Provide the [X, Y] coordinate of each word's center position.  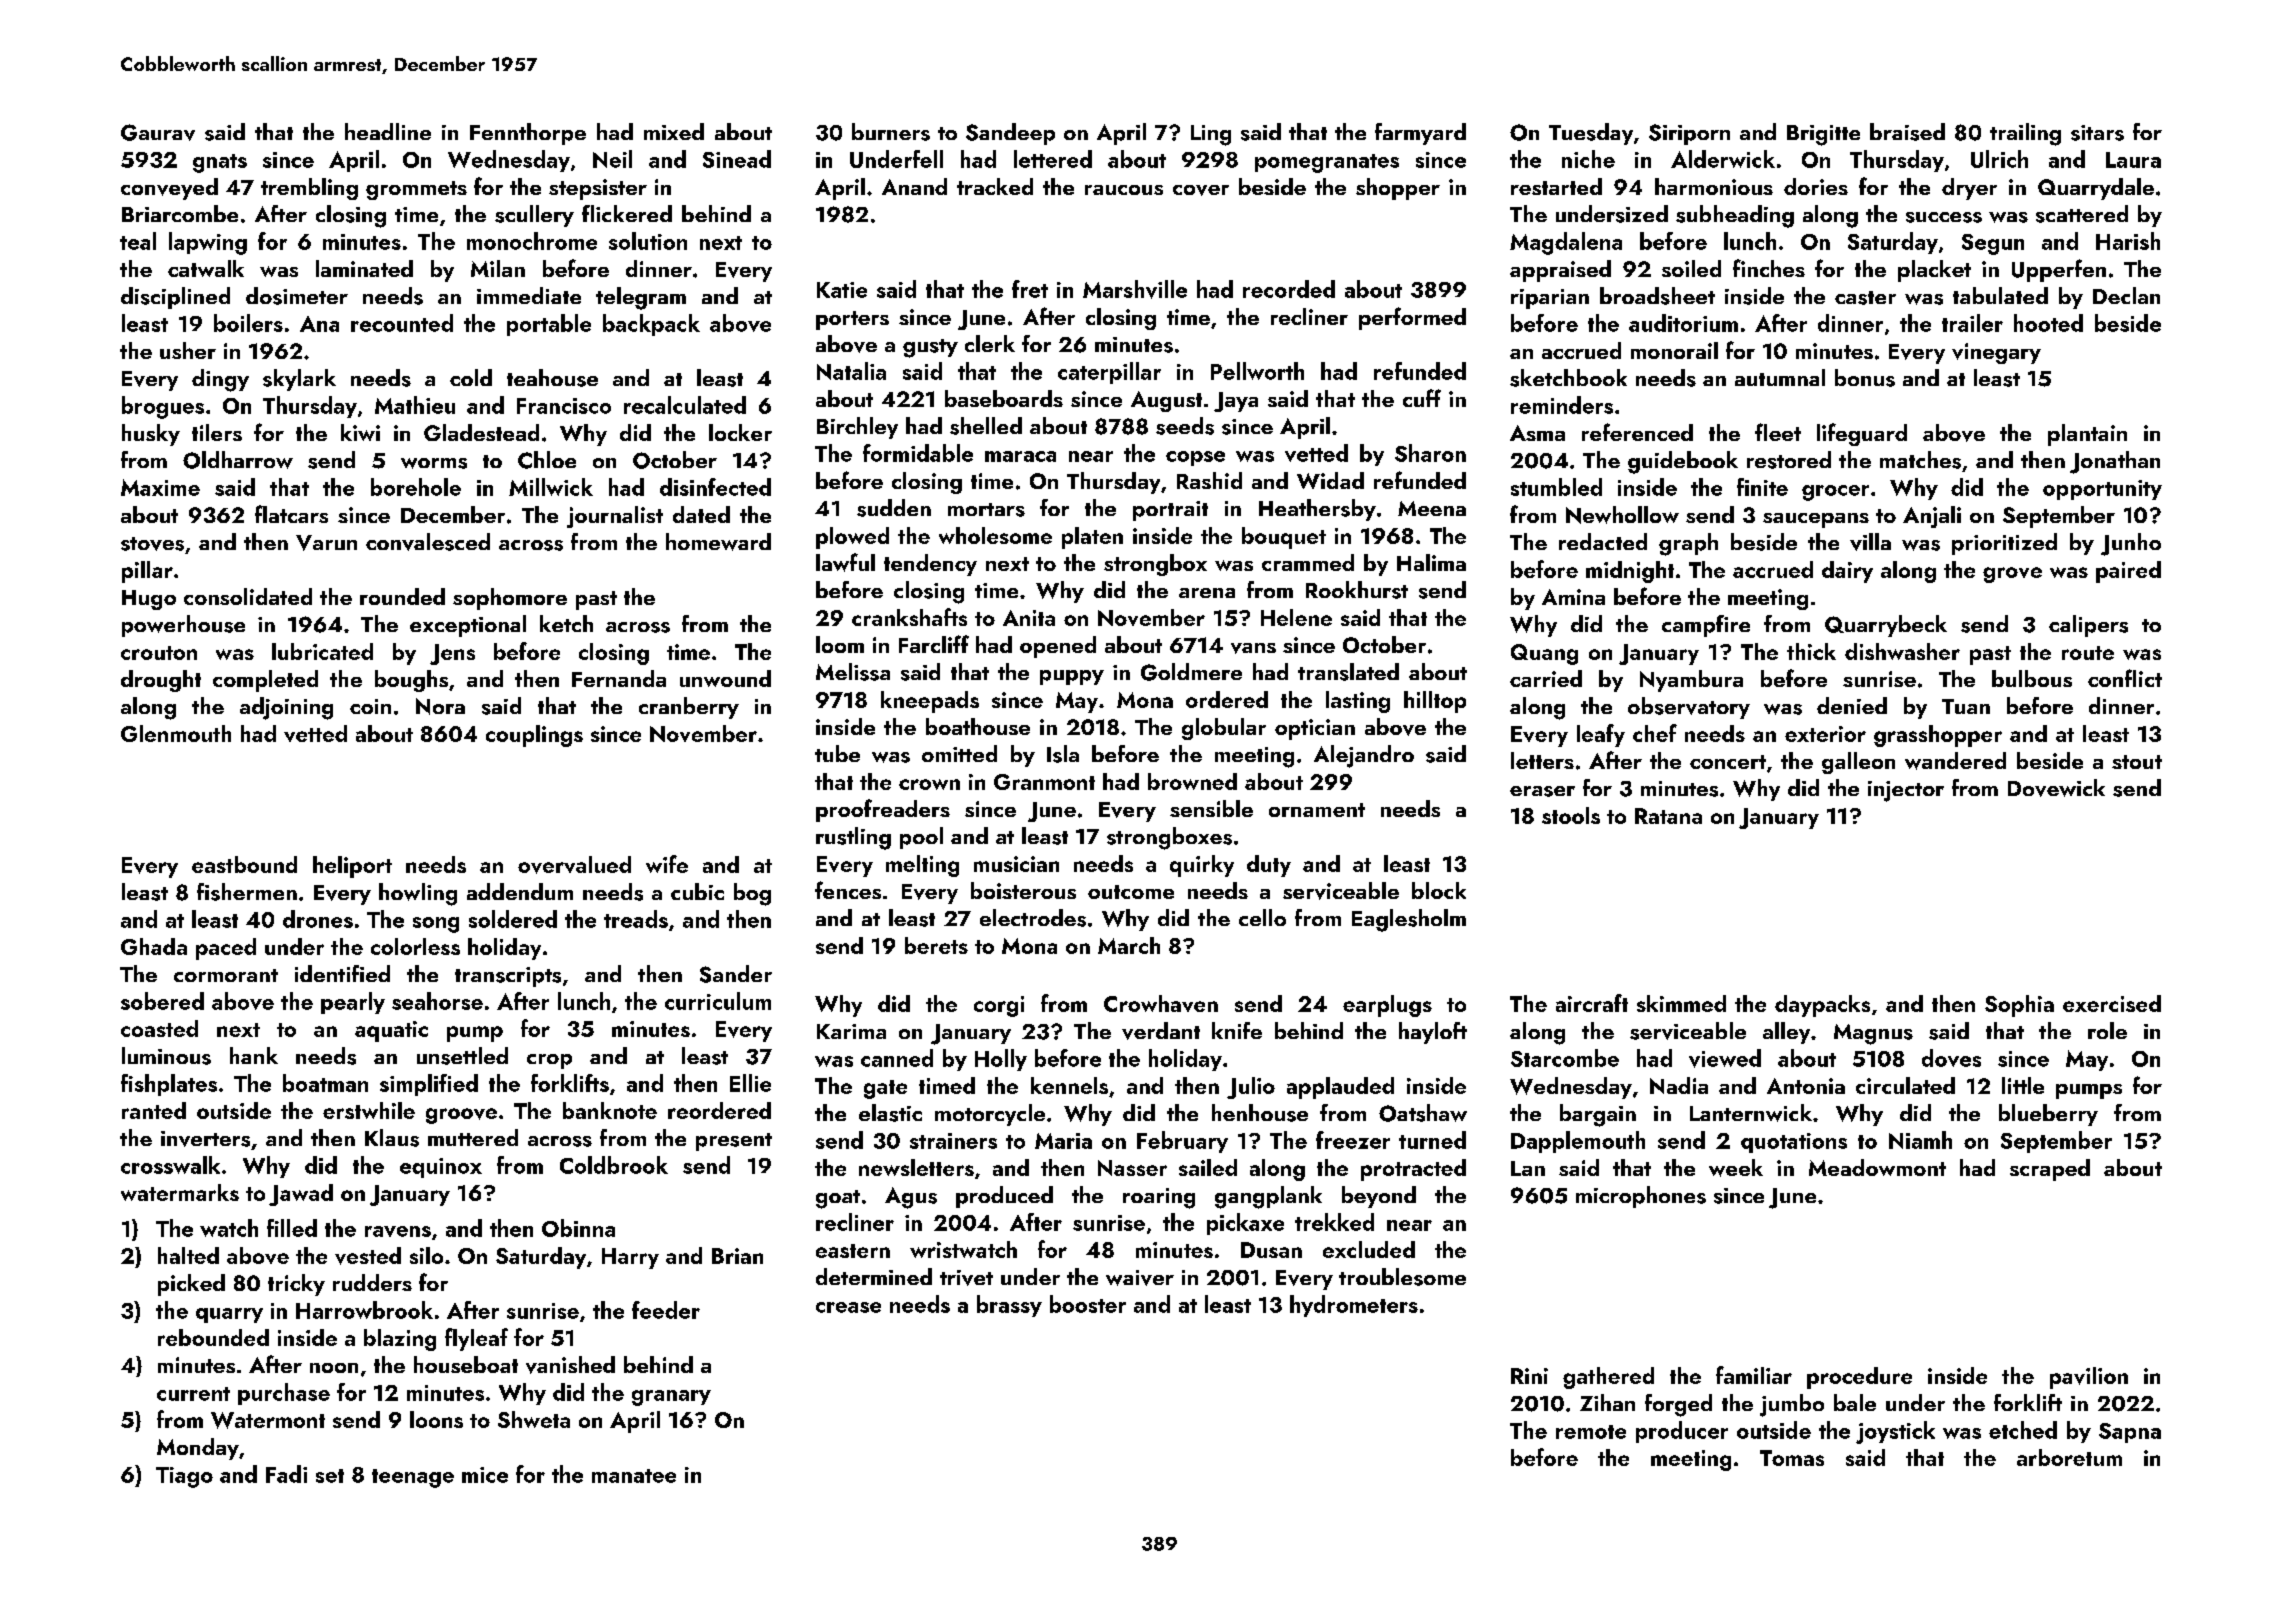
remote [1591, 1432]
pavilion [2089, 1378]
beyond [1379, 1197]
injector [1906, 791]
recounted [402, 323]
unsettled [462, 1056]
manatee [634, 1476]
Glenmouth [176, 733]
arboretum [2069, 1457]
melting [922, 866]
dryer [1969, 189]
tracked [995, 186]
